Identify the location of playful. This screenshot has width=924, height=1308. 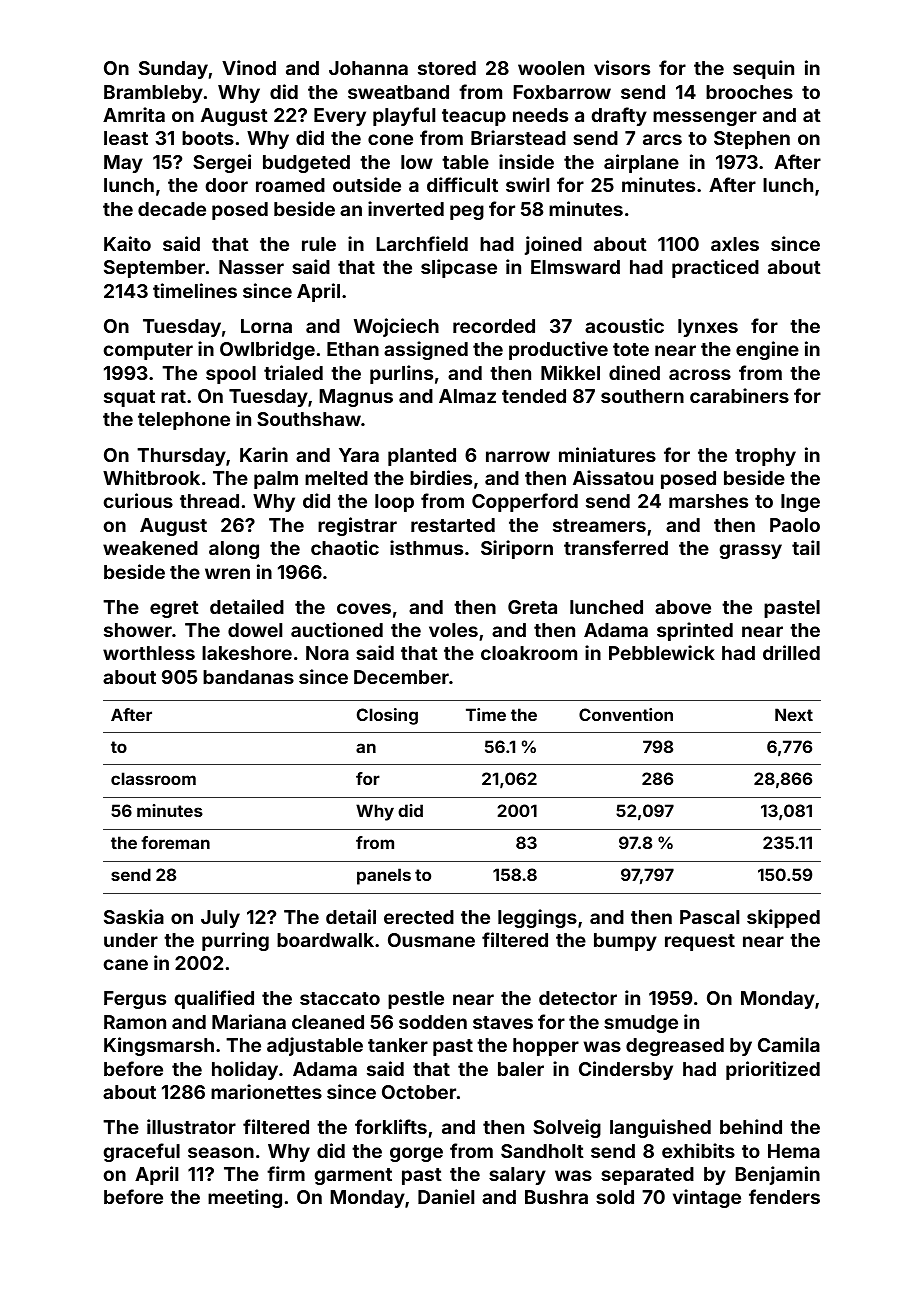
(404, 116).
